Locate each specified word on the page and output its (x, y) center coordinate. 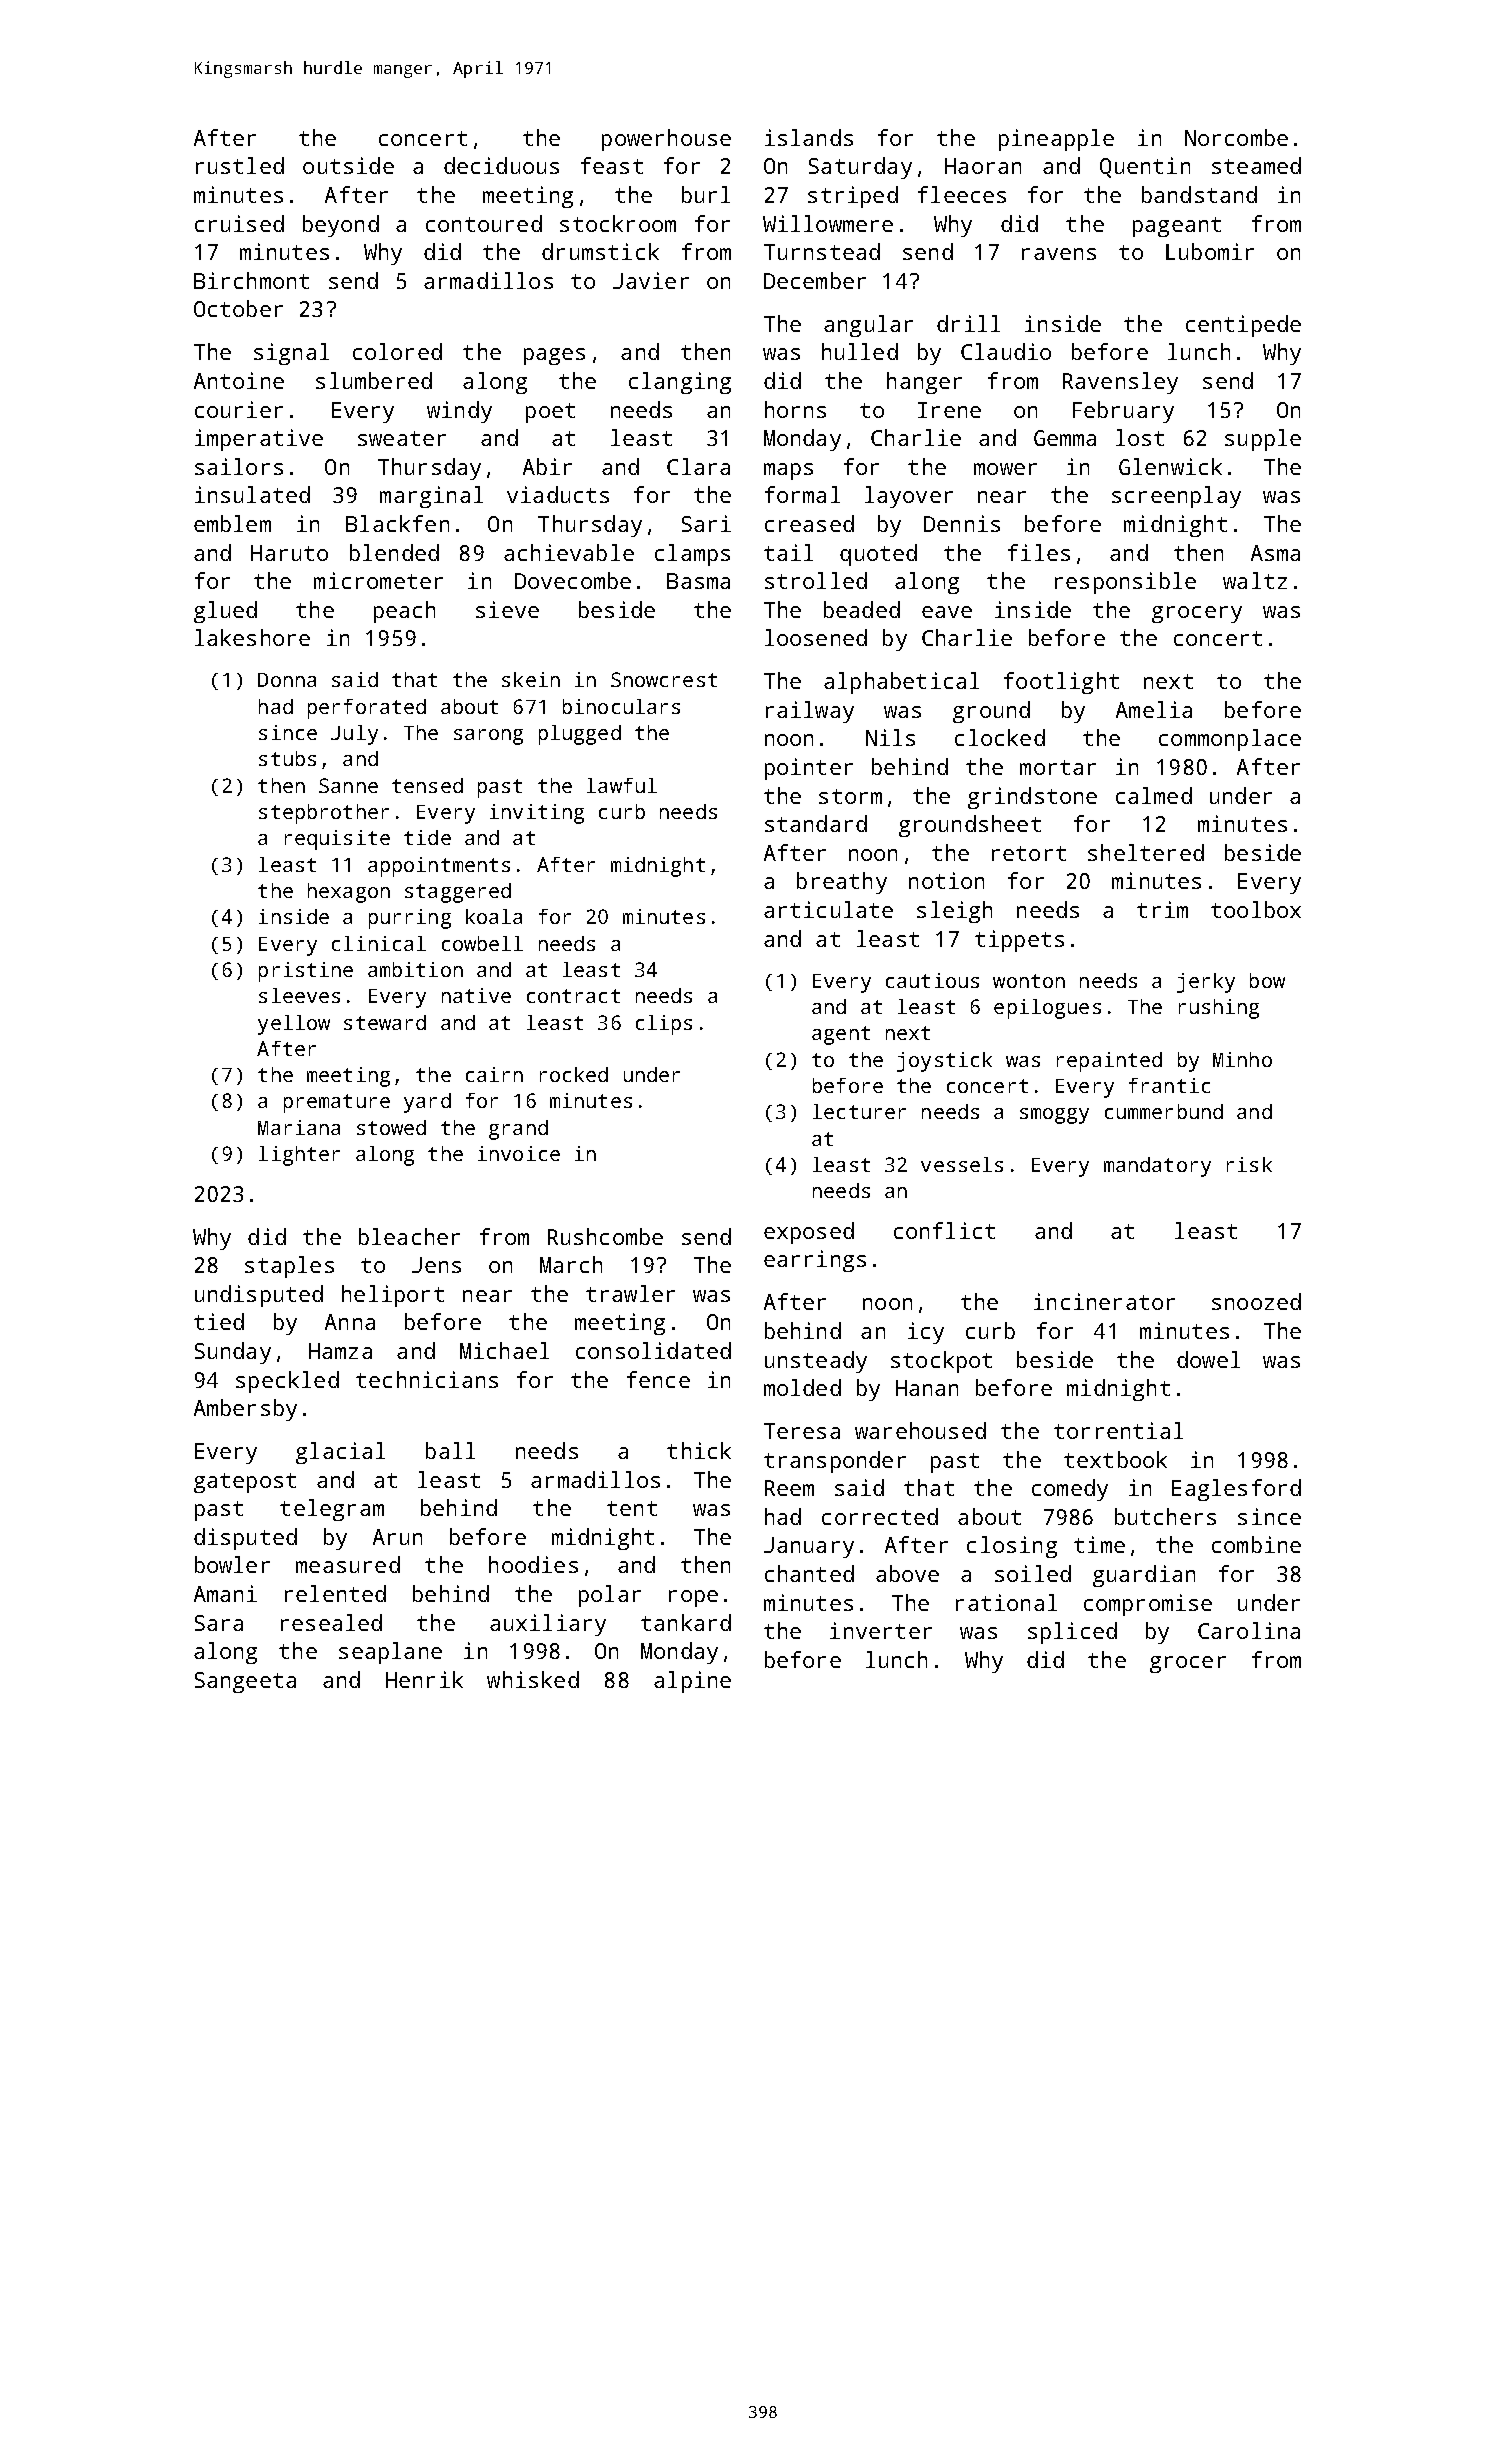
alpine (692, 1682)
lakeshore (252, 637)
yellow (294, 1025)
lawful (622, 785)
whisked (533, 1679)
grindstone (1032, 798)
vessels (962, 1164)
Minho (1242, 1059)
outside (348, 165)
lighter (299, 1156)
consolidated (653, 1350)
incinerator (1104, 1301)
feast (612, 165)
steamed (1256, 165)
